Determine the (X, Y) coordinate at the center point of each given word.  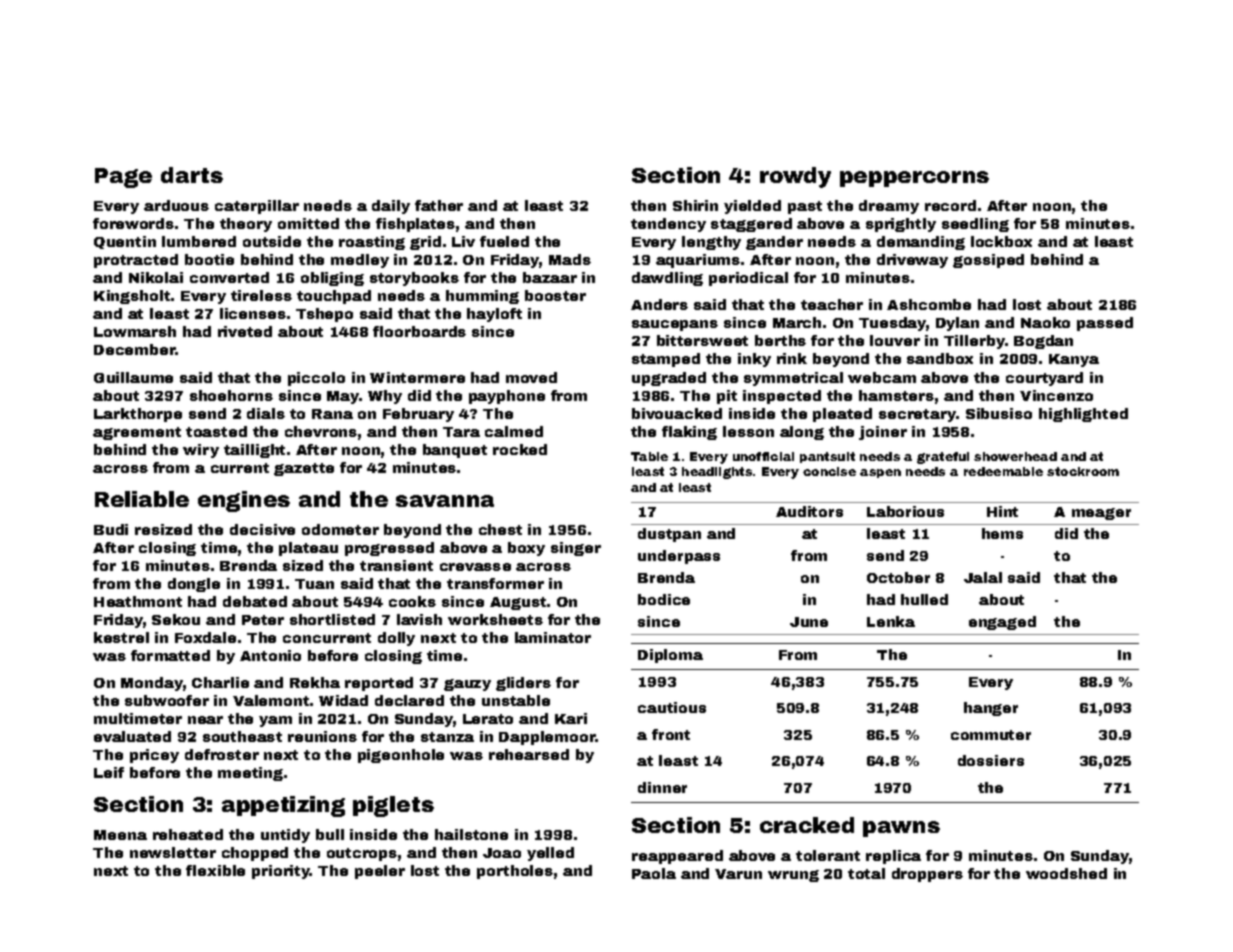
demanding (921, 243)
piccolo (316, 379)
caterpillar (257, 207)
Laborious (905, 511)
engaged (1002, 623)
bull (330, 834)
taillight (254, 451)
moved (531, 377)
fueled (504, 241)
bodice (664, 599)
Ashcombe (929, 304)
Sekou (176, 619)
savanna (445, 501)
